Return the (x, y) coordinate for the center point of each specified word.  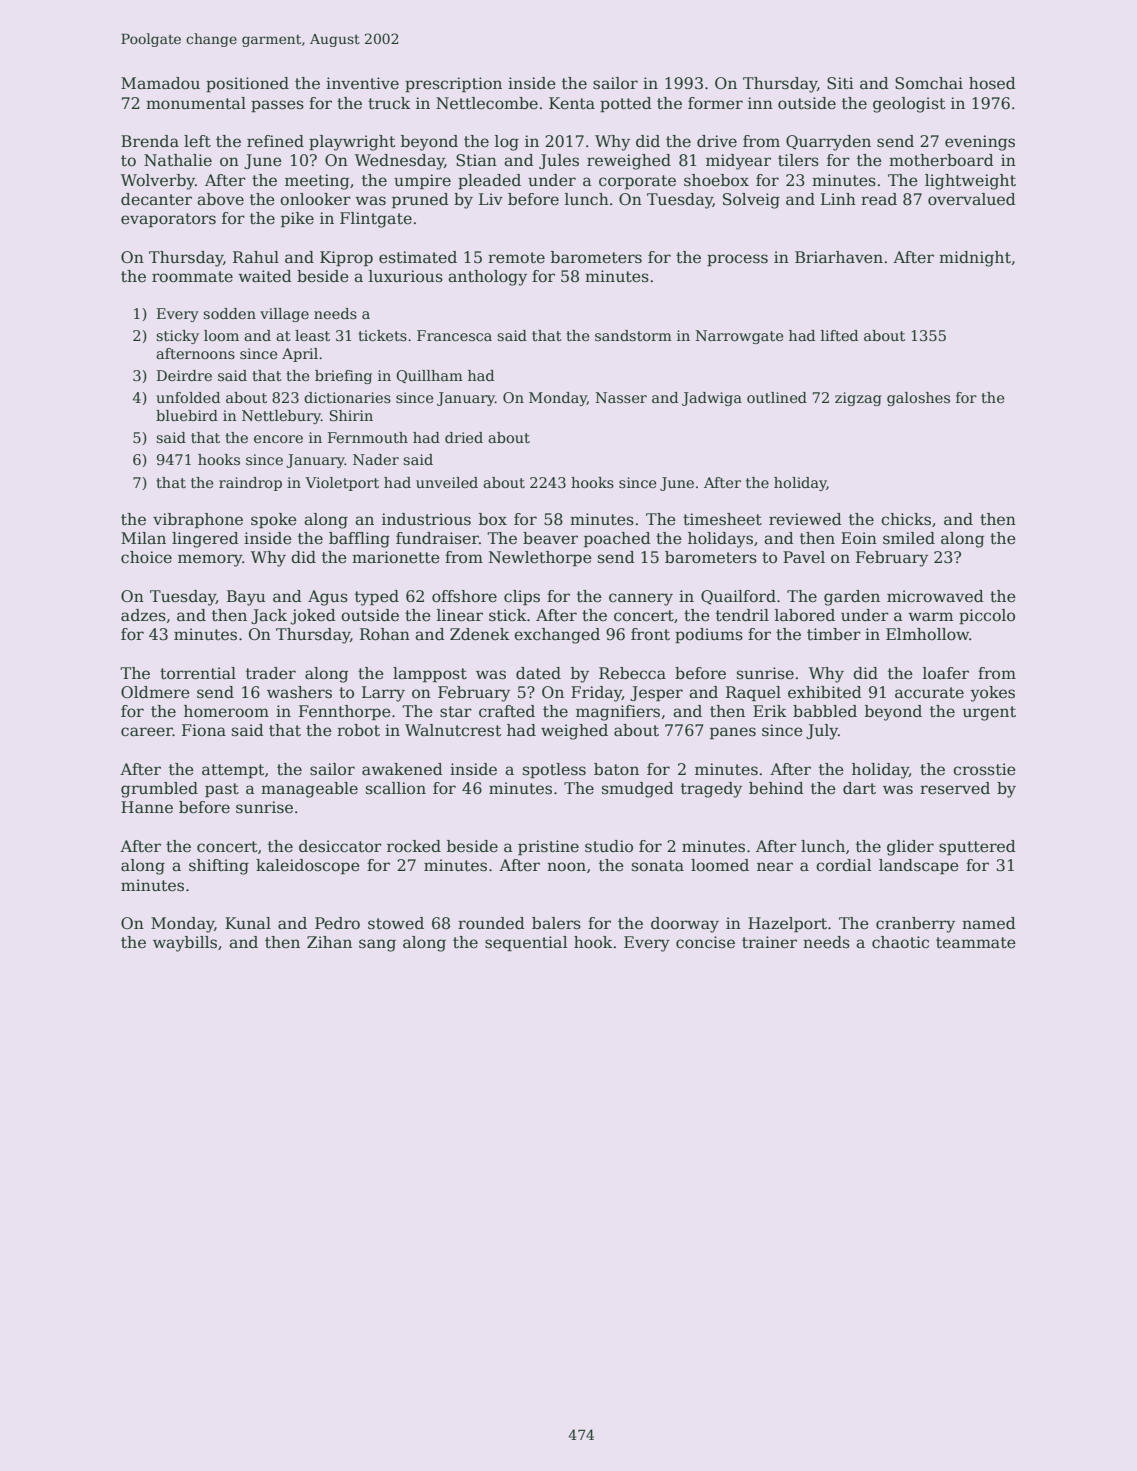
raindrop (250, 484)
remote (516, 258)
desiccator (340, 846)
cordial (843, 865)
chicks (906, 519)
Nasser (621, 397)
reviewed (805, 519)
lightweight (970, 182)
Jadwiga (712, 399)
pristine (548, 847)
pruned (420, 200)
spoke (274, 520)
